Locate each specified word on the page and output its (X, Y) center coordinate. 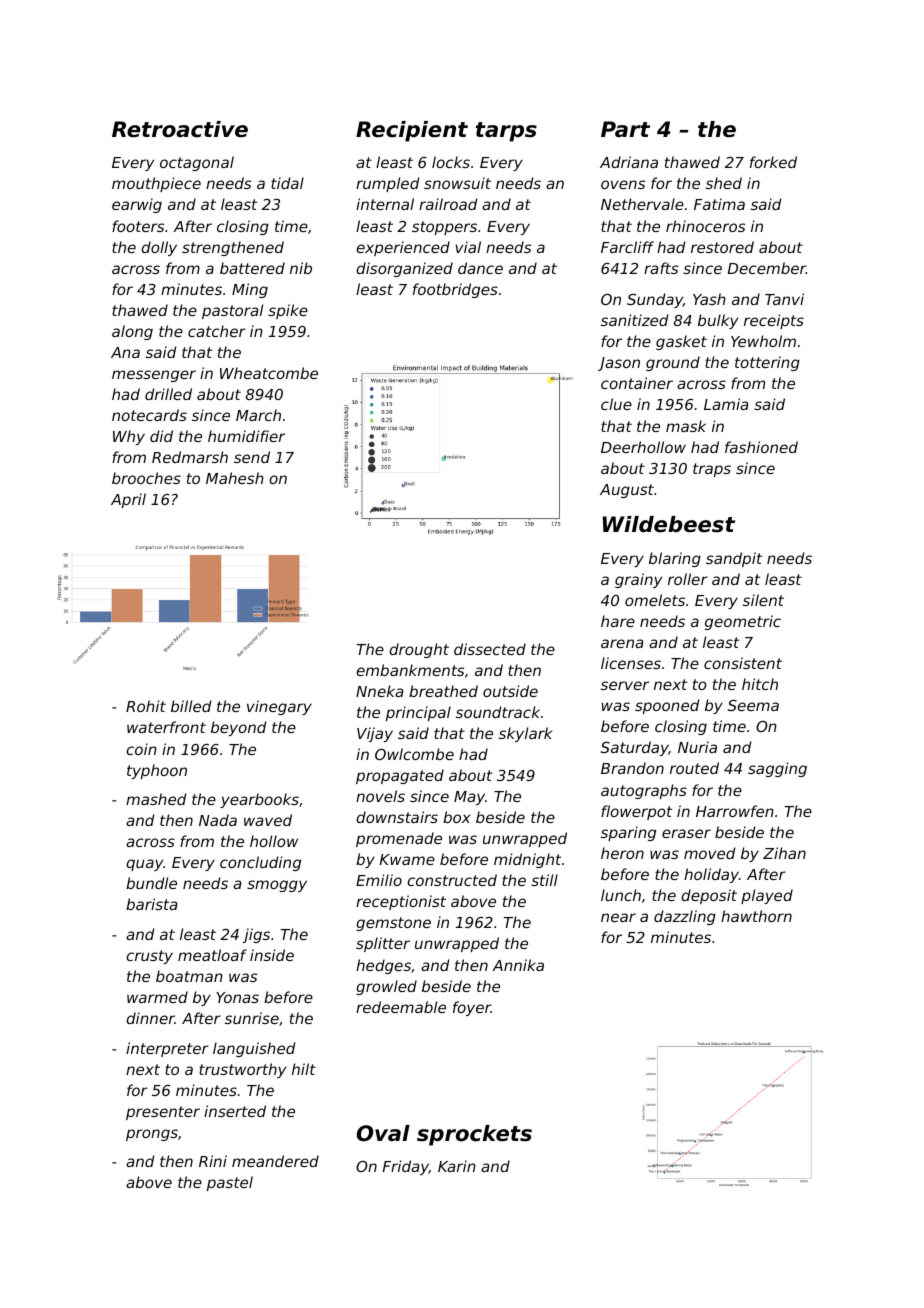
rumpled (387, 184)
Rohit (146, 706)
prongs (152, 1135)
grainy (638, 580)
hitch (760, 684)
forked (773, 162)
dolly (159, 248)
